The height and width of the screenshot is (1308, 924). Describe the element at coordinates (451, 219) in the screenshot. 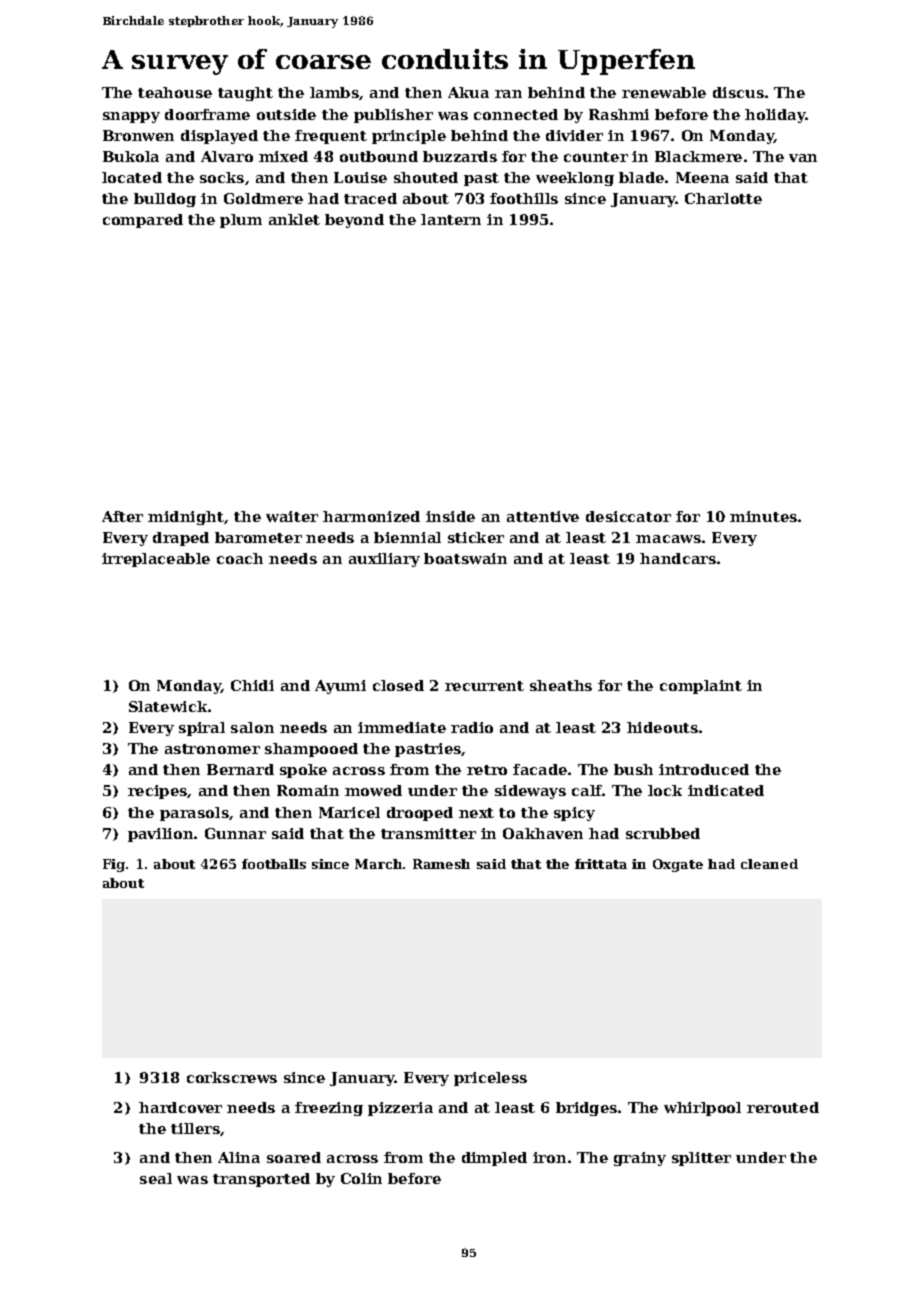

I see `lantern` at that location.
